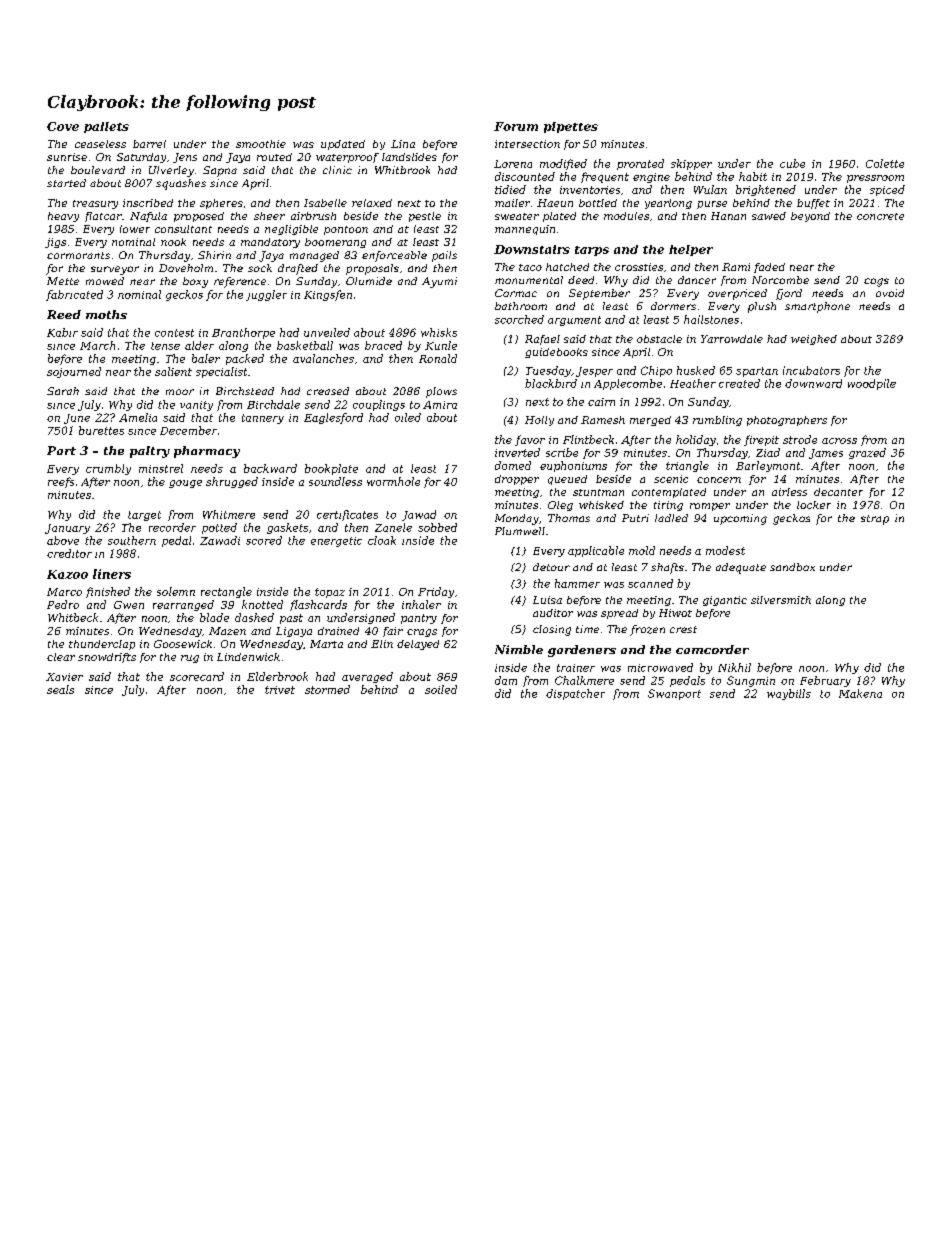 The width and height of the image is (952, 1233). I want to click on spiced, so click(887, 190).
